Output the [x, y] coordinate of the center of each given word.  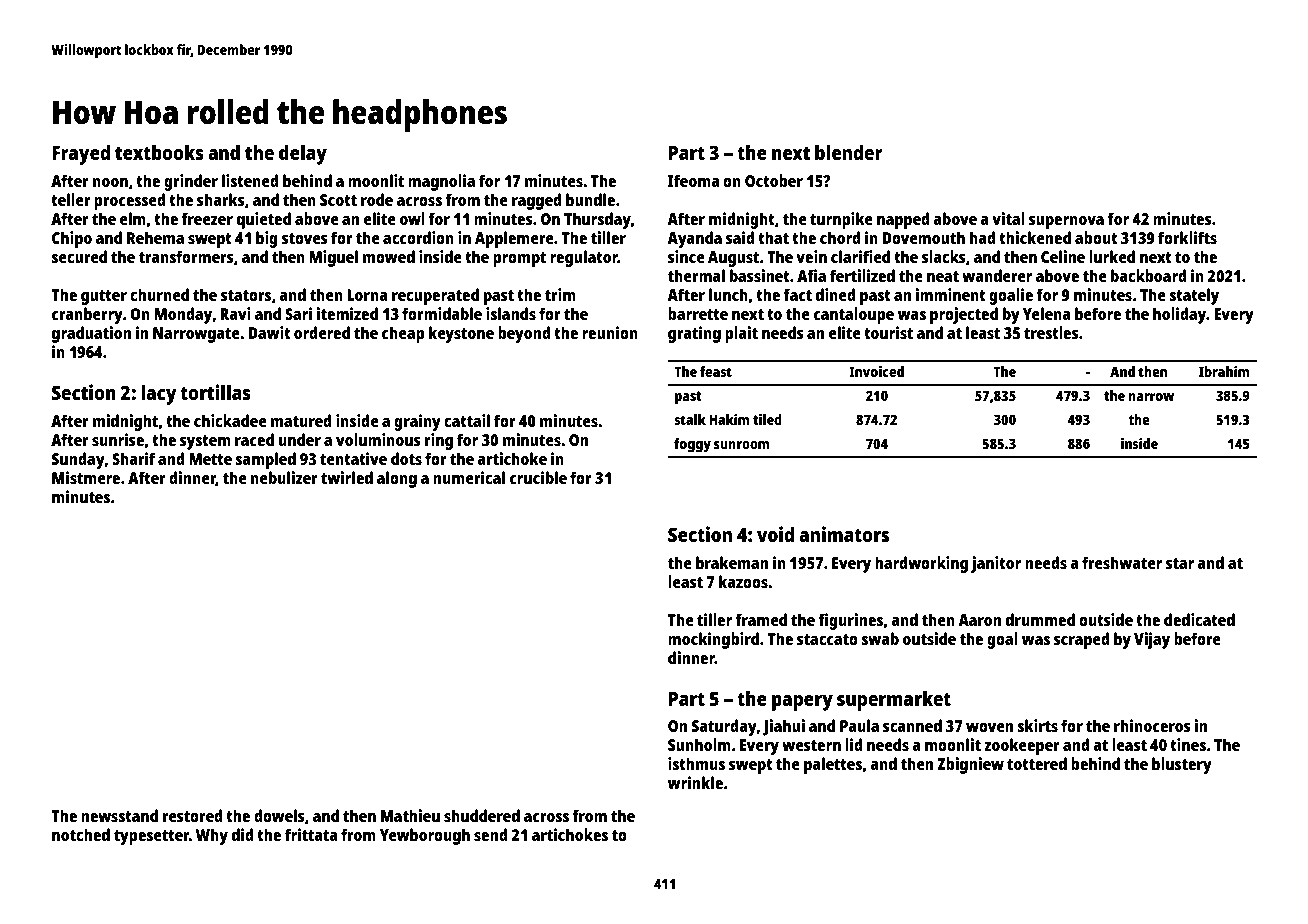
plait [741, 334]
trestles [1051, 332]
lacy [159, 394]
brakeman [732, 562]
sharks [221, 199]
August [733, 259]
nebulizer [284, 477]
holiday [1180, 315]
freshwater [1122, 562]
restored [193, 815]
